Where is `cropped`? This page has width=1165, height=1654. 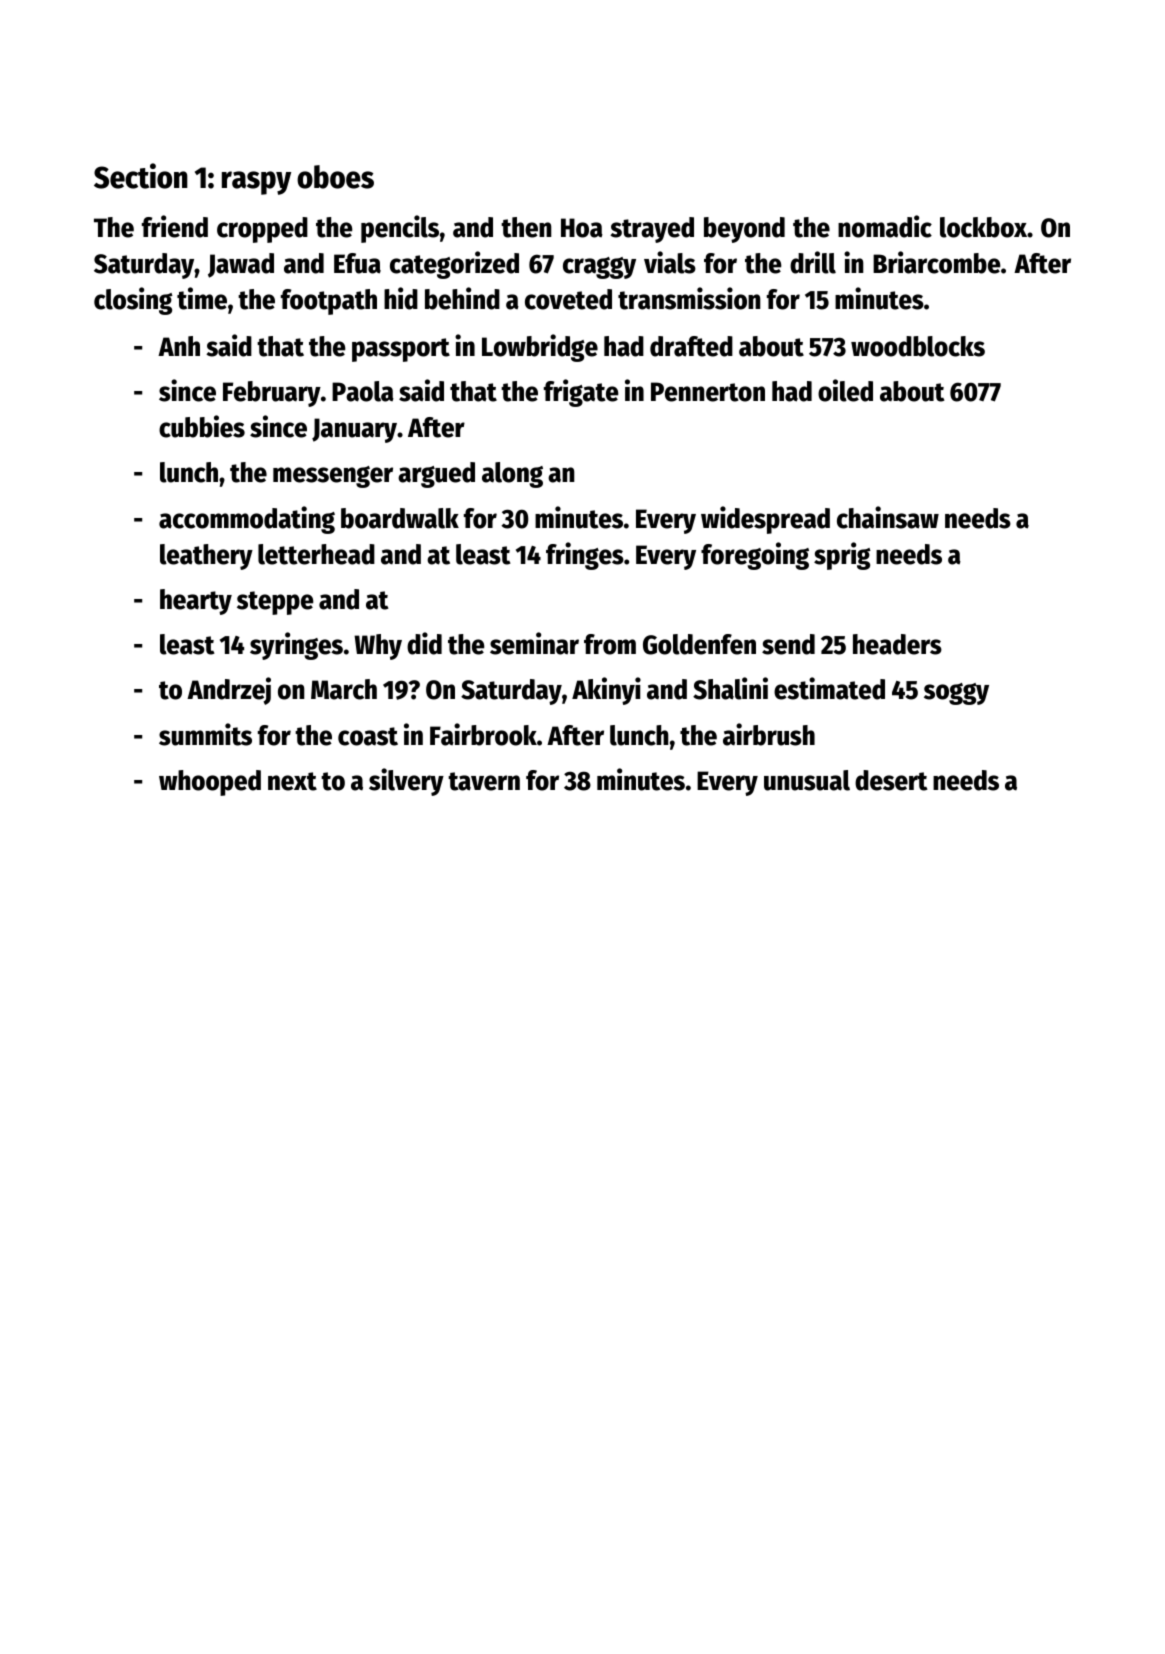
cropped is located at coordinates (262, 230).
